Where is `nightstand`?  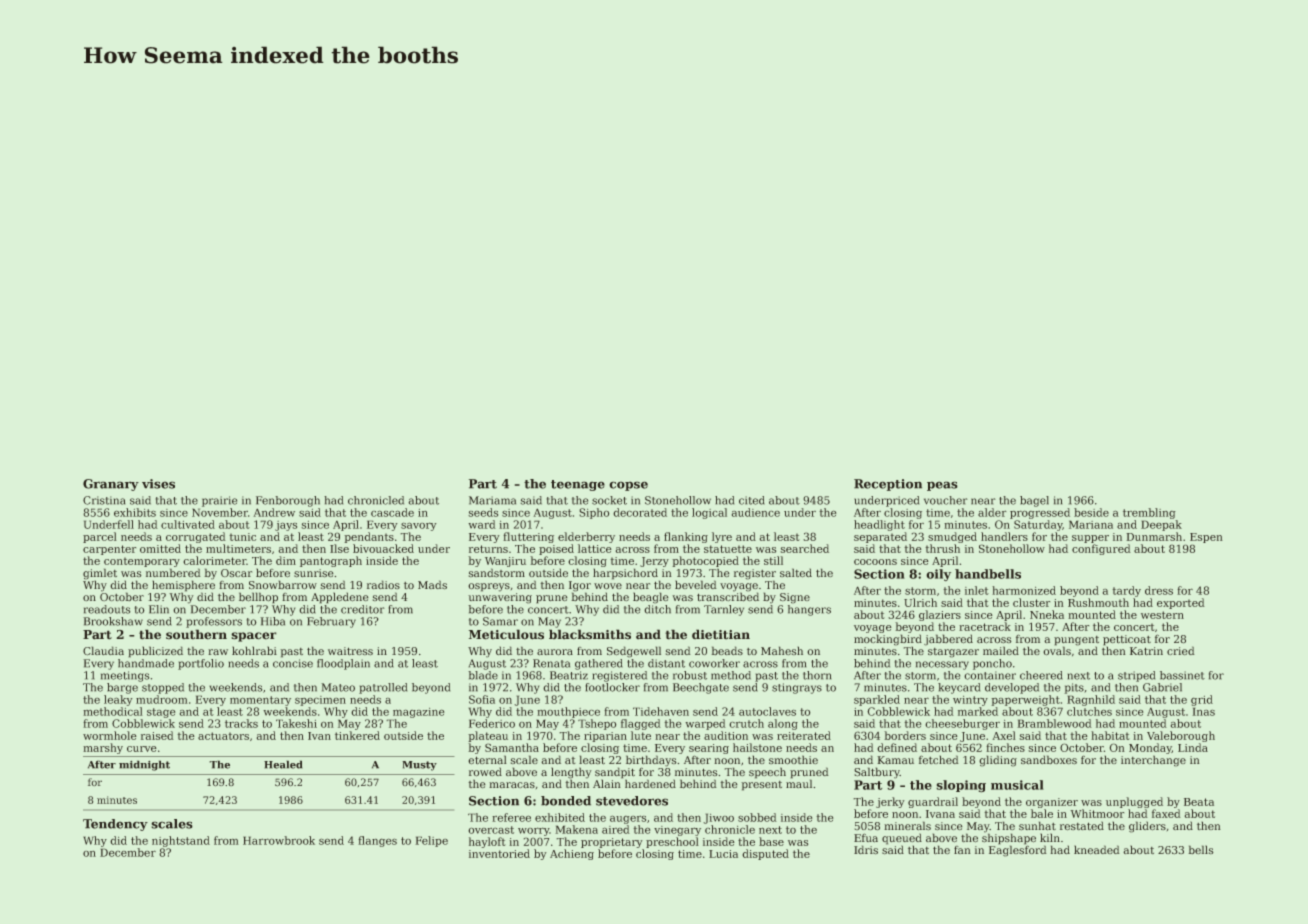
nightstand is located at coordinates (181, 841).
